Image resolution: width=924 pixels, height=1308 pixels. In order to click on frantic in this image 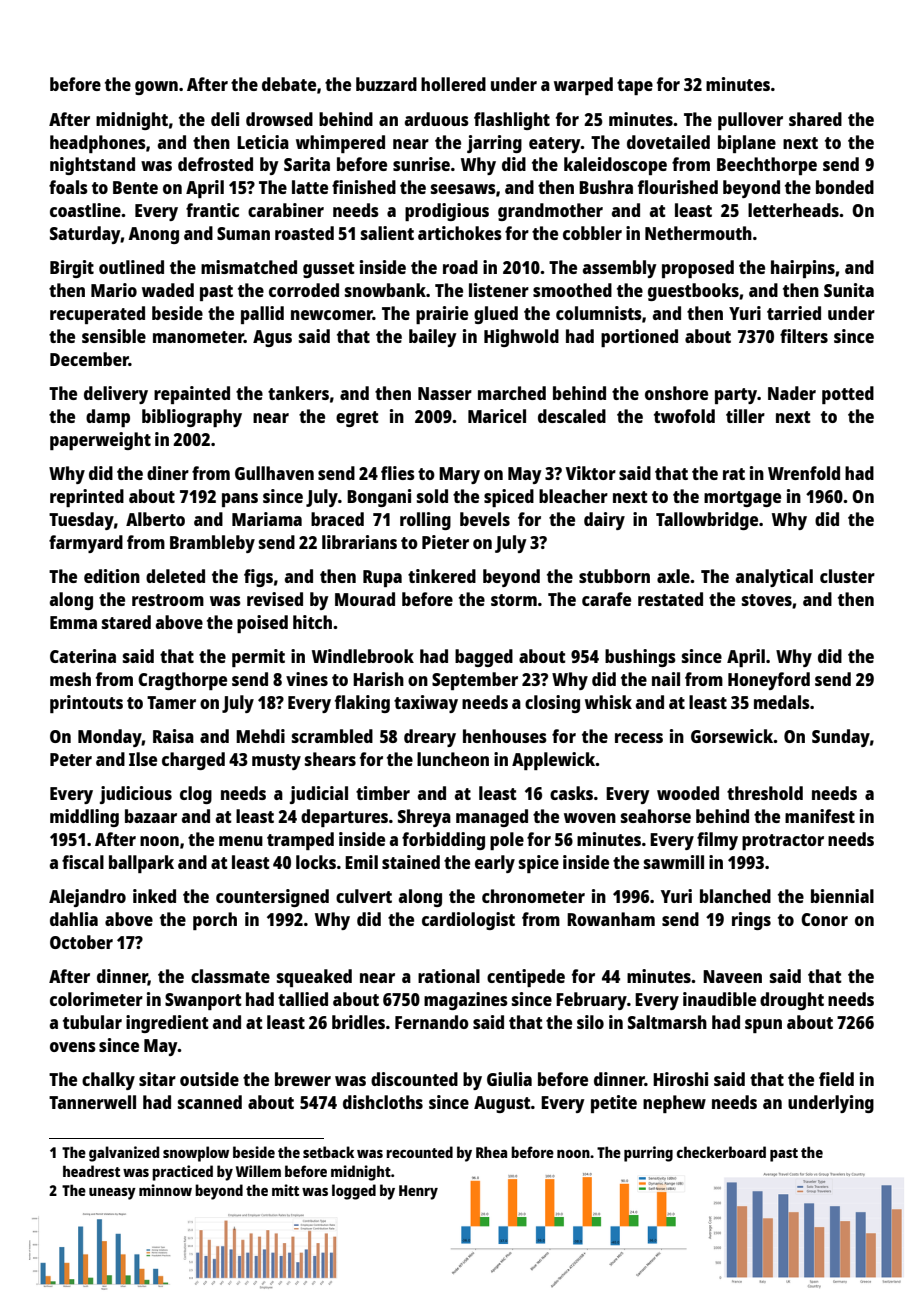, I will do `click(212, 210)`.
